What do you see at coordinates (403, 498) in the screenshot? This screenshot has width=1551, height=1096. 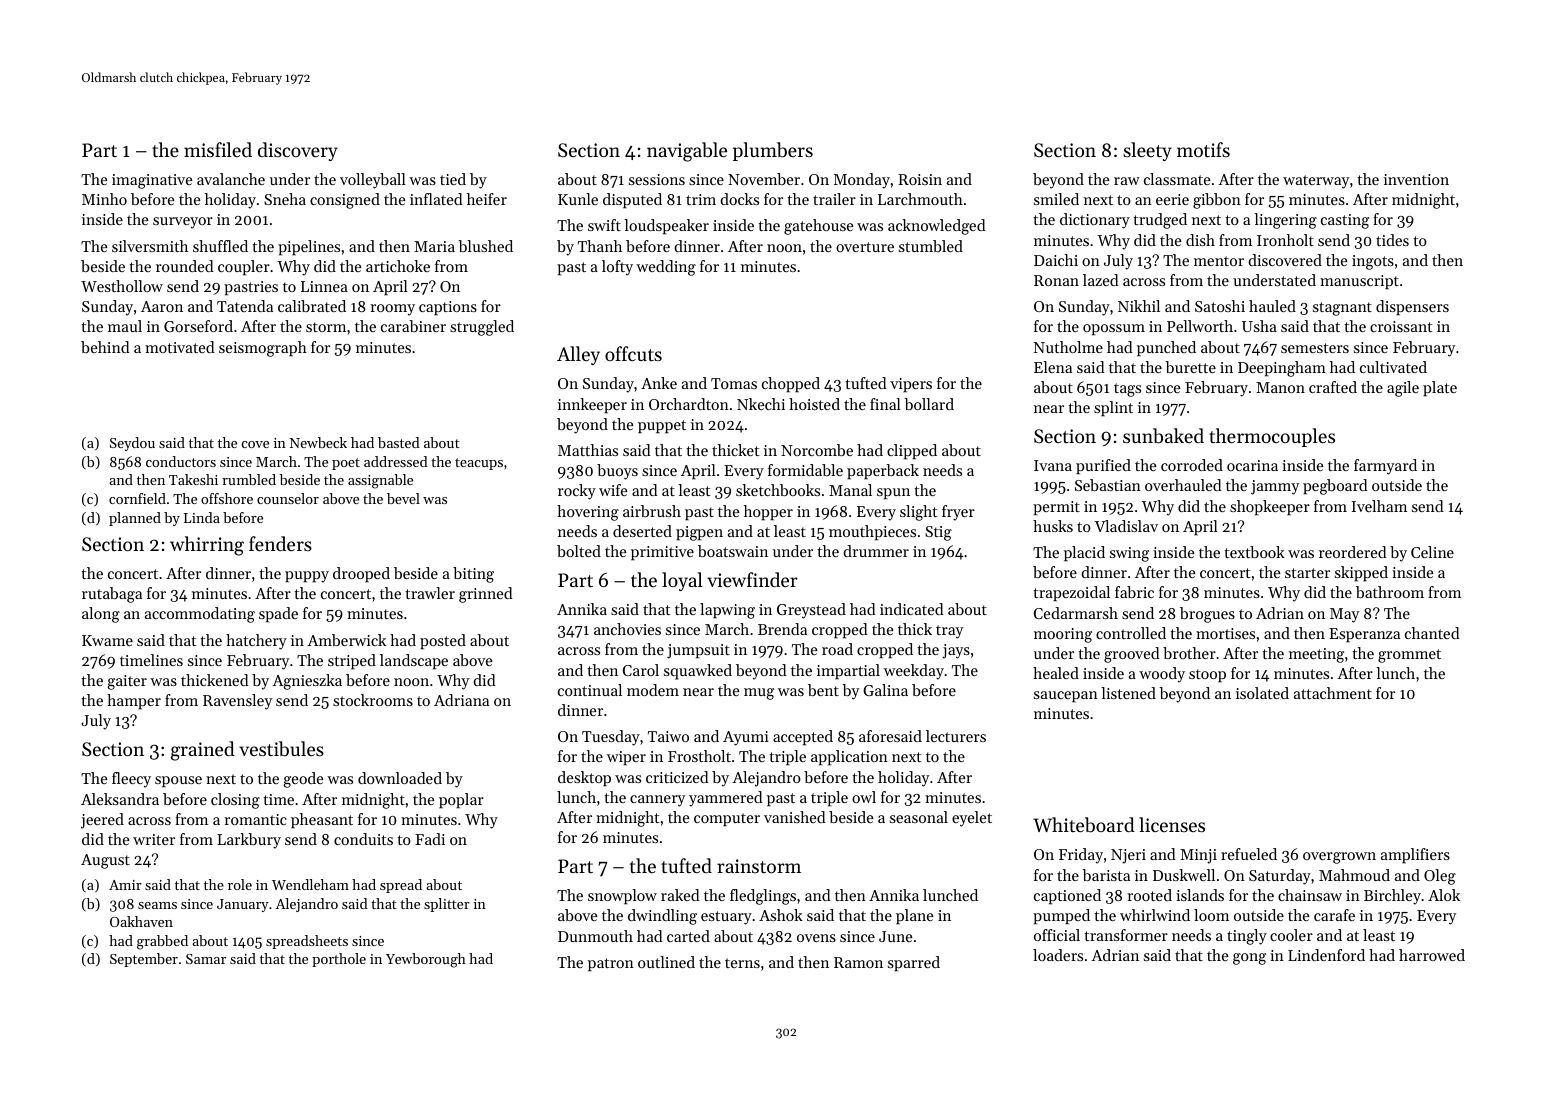 I see `bevel` at bounding box center [403, 498].
